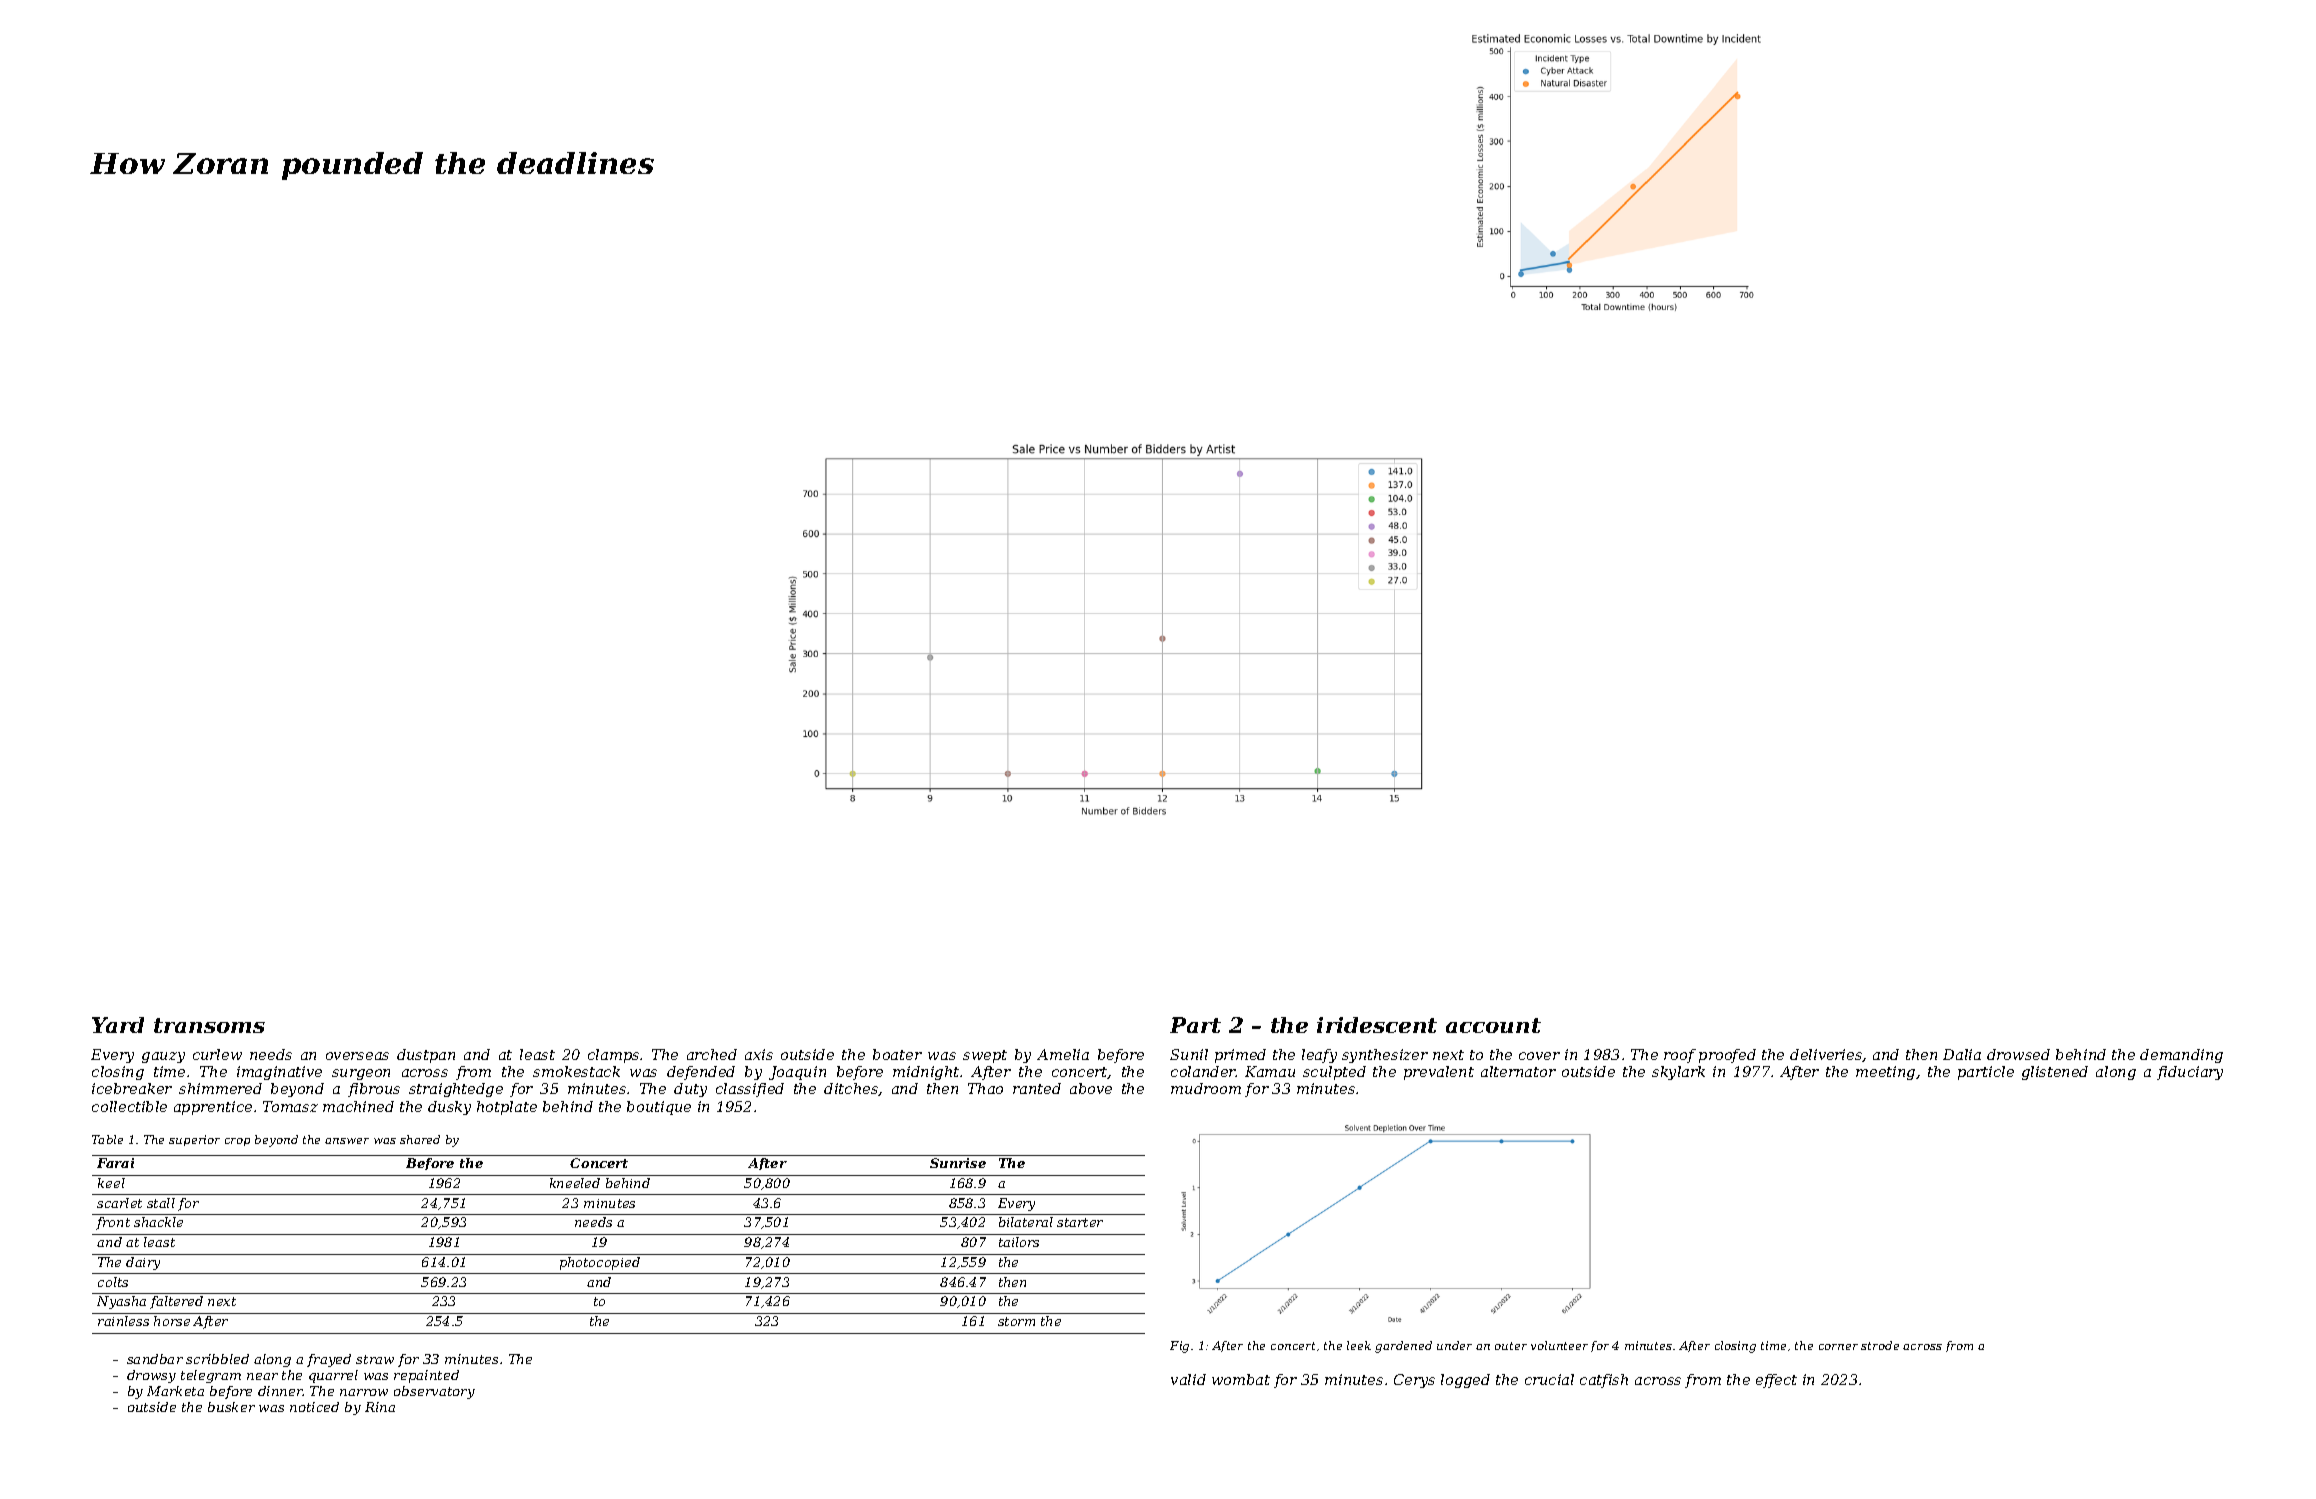 The width and height of the screenshot is (2316, 1499). I want to click on midnight, so click(926, 1073).
